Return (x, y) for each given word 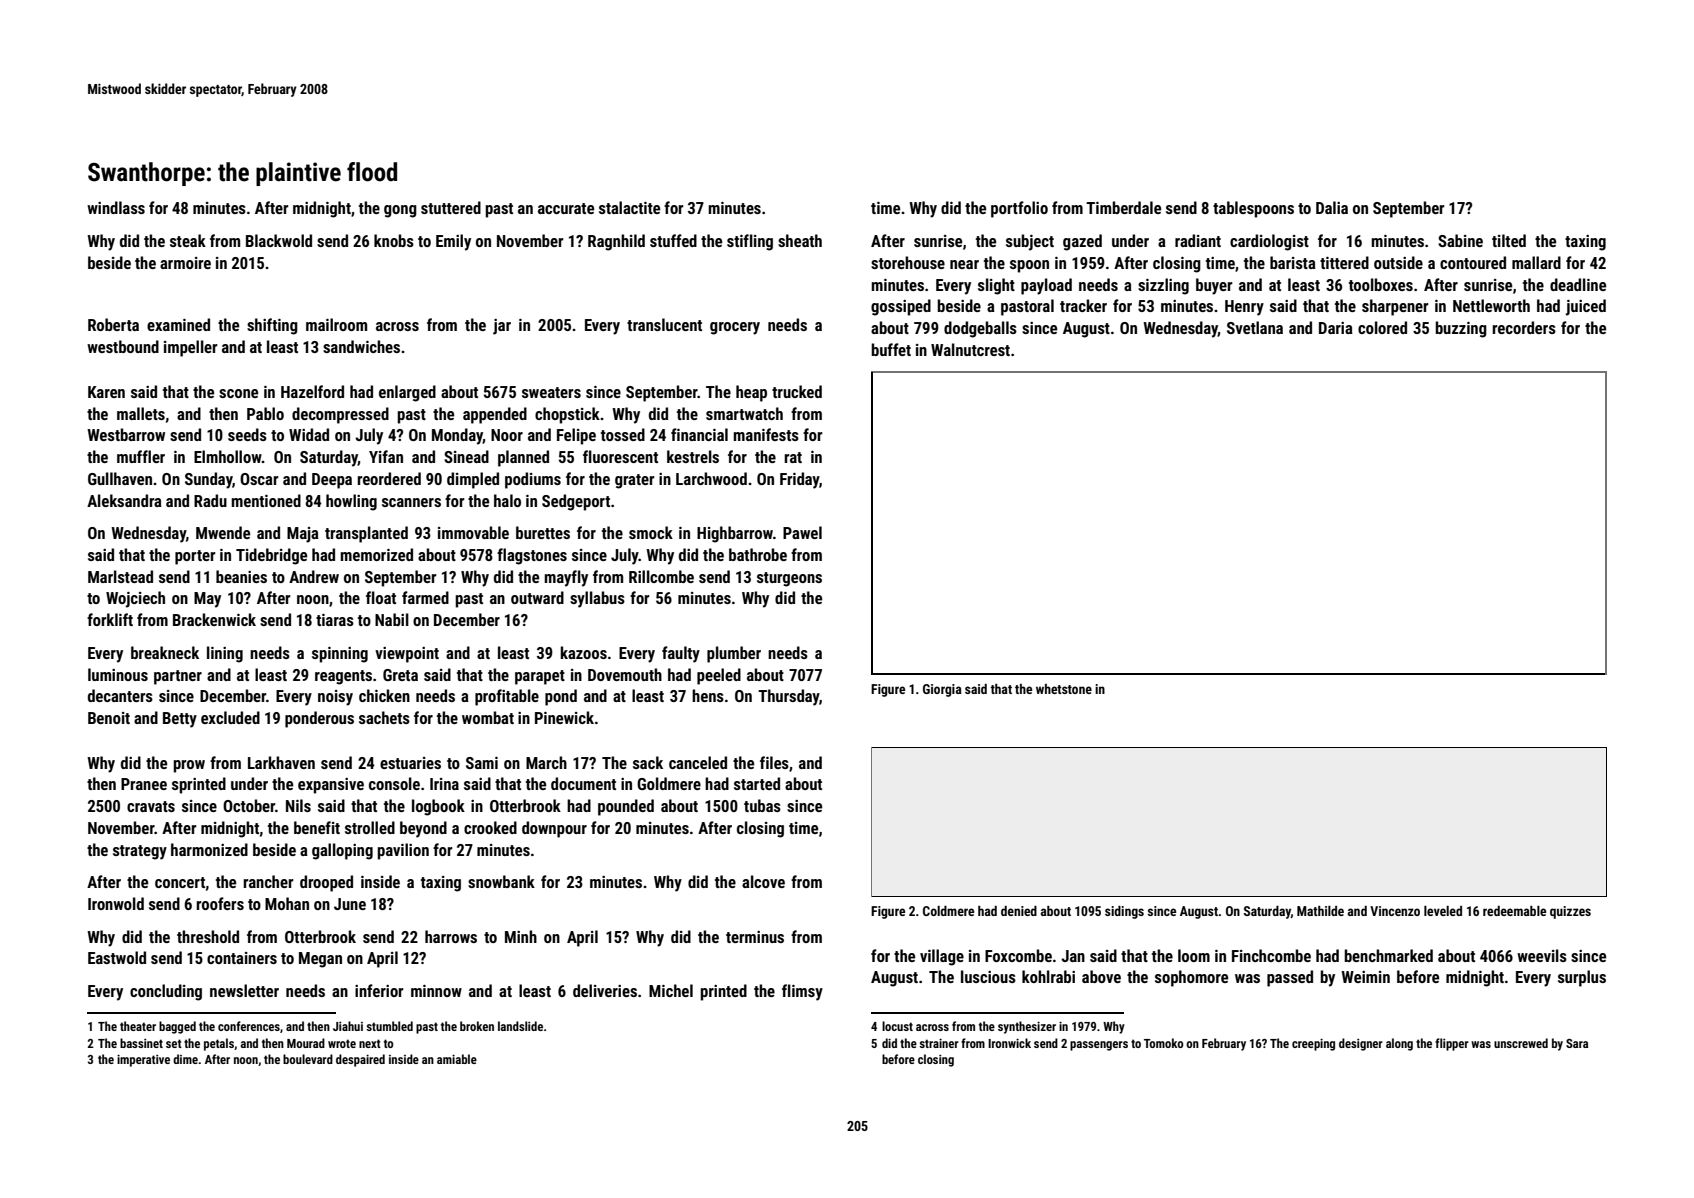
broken (477, 1026)
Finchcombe (1271, 955)
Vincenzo (1395, 911)
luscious (988, 976)
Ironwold (116, 903)
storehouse (908, 262)
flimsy (802, 992)
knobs (394, 240)
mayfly (566, 578)
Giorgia (942, 690)
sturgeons (789, 579)
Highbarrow (735, 534)
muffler (141, 456)
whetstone (1064, 689)
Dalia (1332, 207)
